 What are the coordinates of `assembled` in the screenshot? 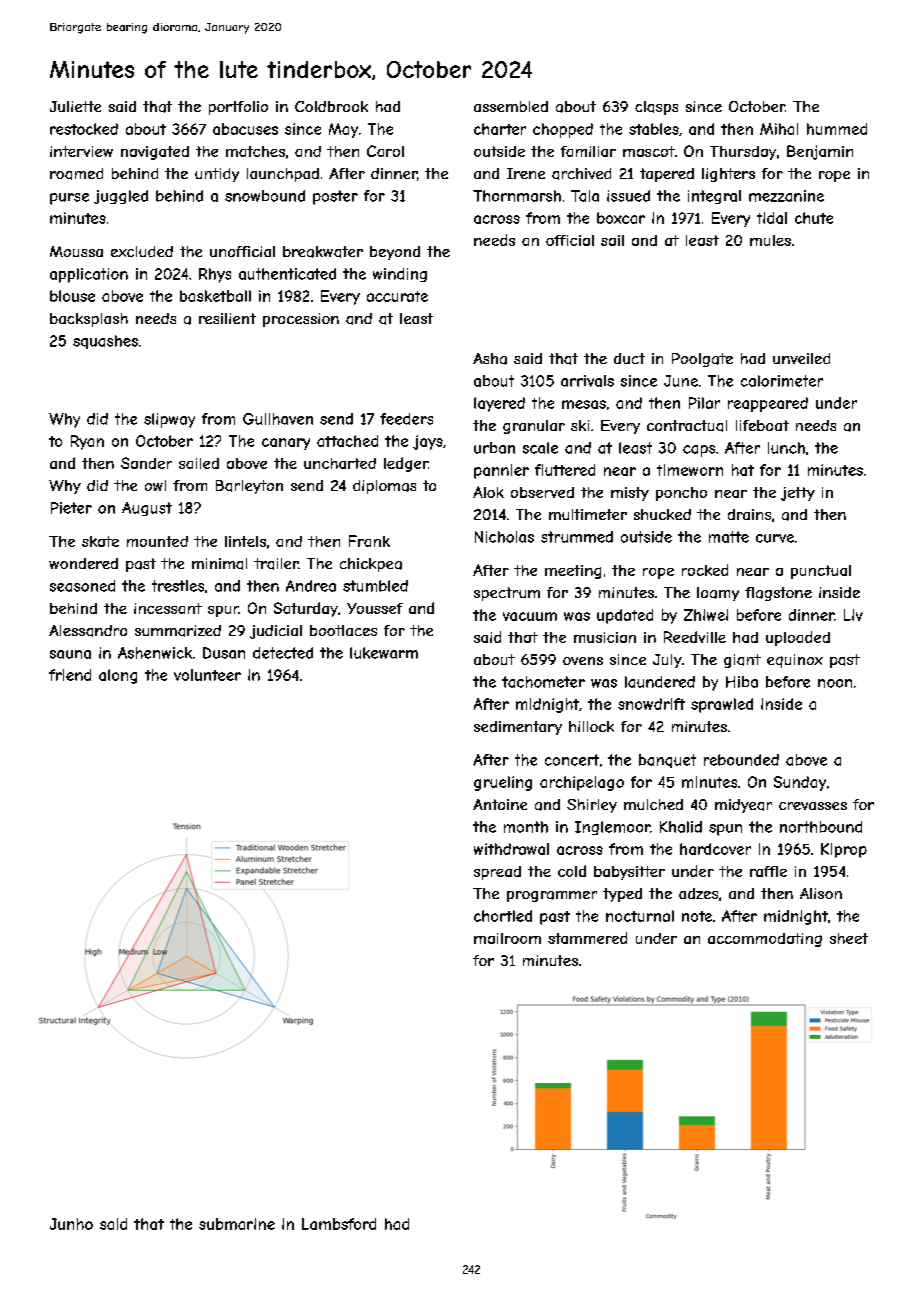 It's located at (511, 106).
